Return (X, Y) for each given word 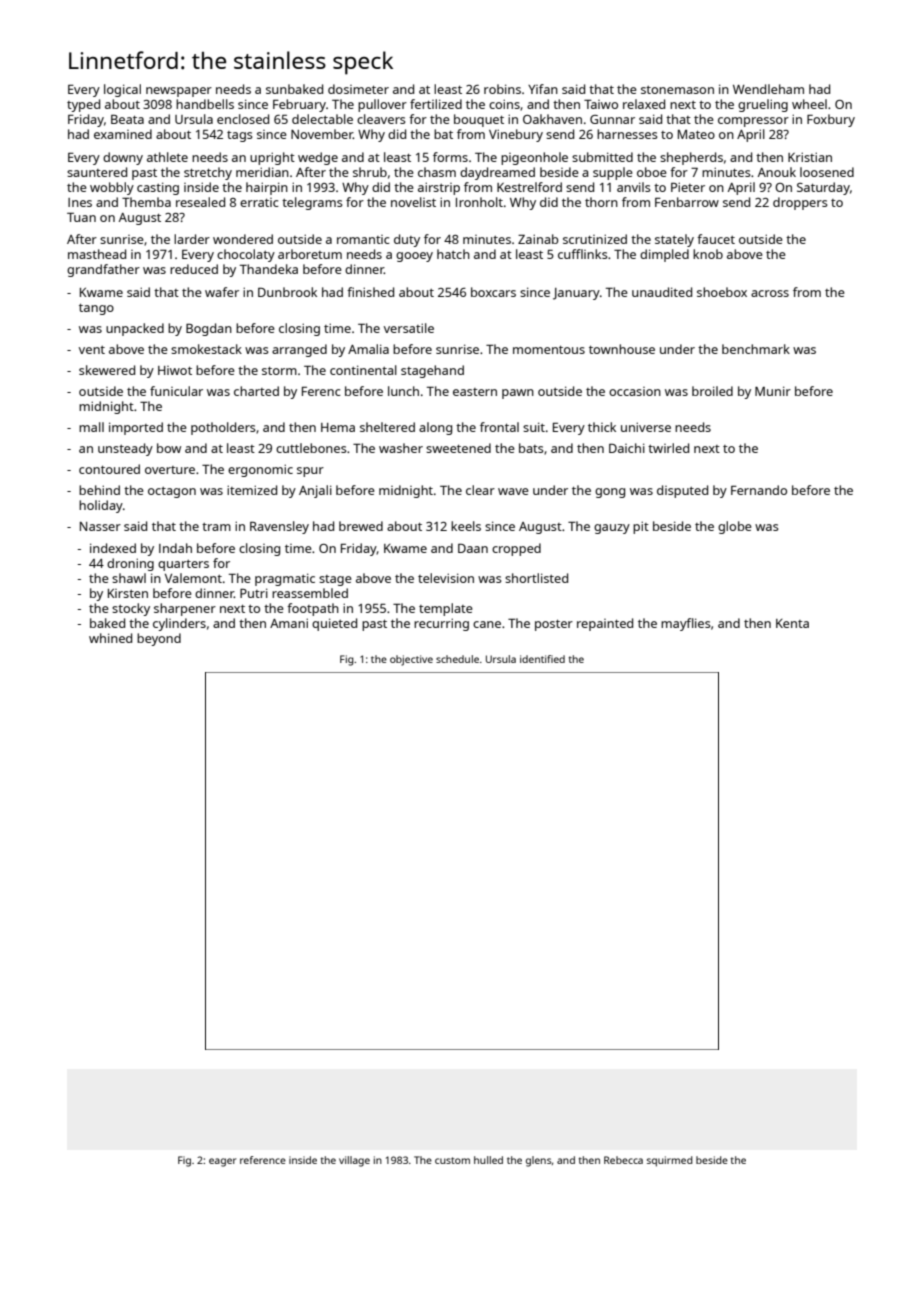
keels (466, 526)
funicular (176, 391)
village (354, 1161)
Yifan (543, 89)
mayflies (686, 624)
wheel (809, 104)
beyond (159, 639)
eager (222, 1162)
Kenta (792, 623)
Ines (80, 202)
